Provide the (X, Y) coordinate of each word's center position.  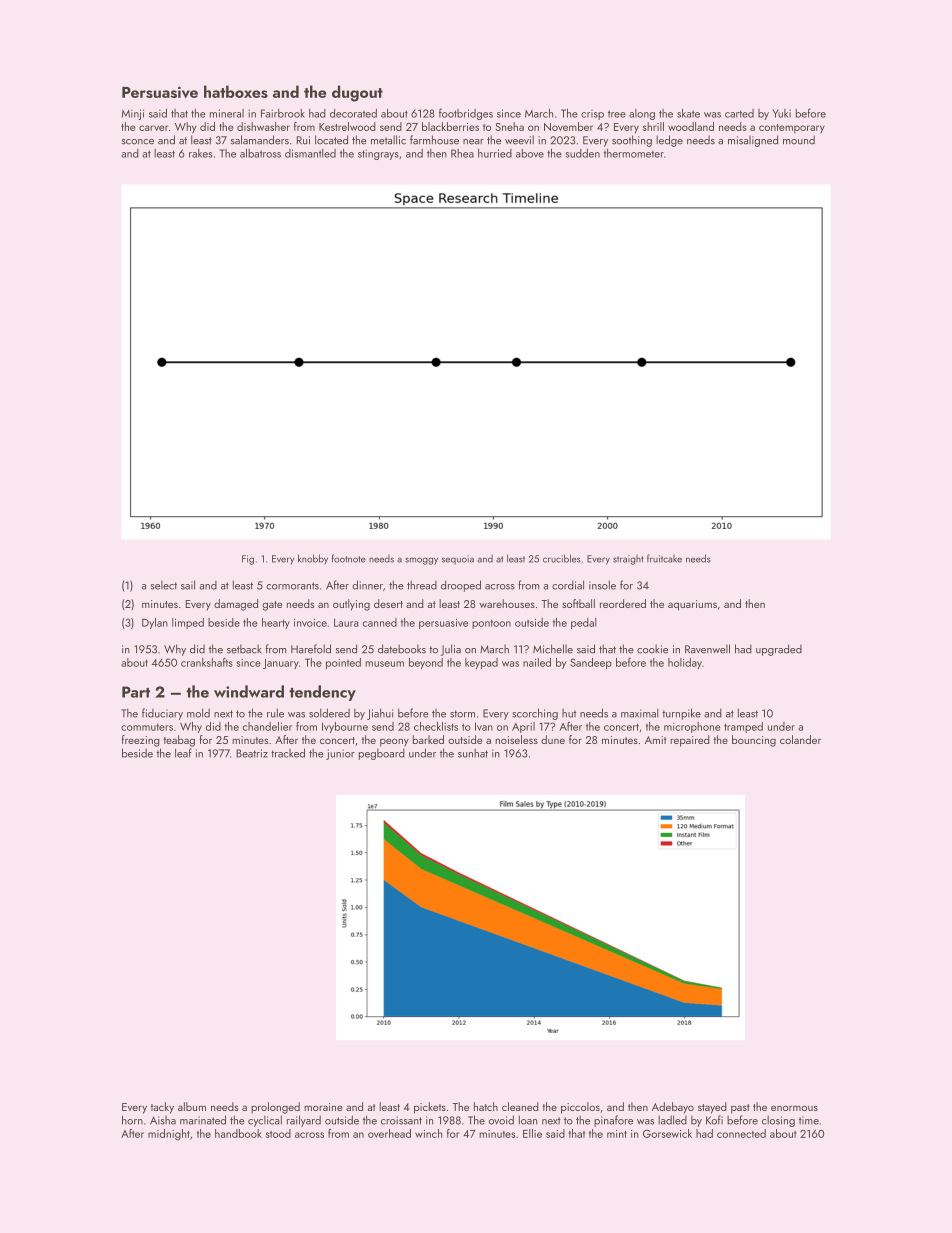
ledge (669, 141)
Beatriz (252, 753)
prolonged (275, 1108)
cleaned (520, 1106)
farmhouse (434, 140)
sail (188, 585)
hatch (486, 1106)
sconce (138, 142)
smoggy (421, 561)
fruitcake (664, 558)
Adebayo (673, 1108)
